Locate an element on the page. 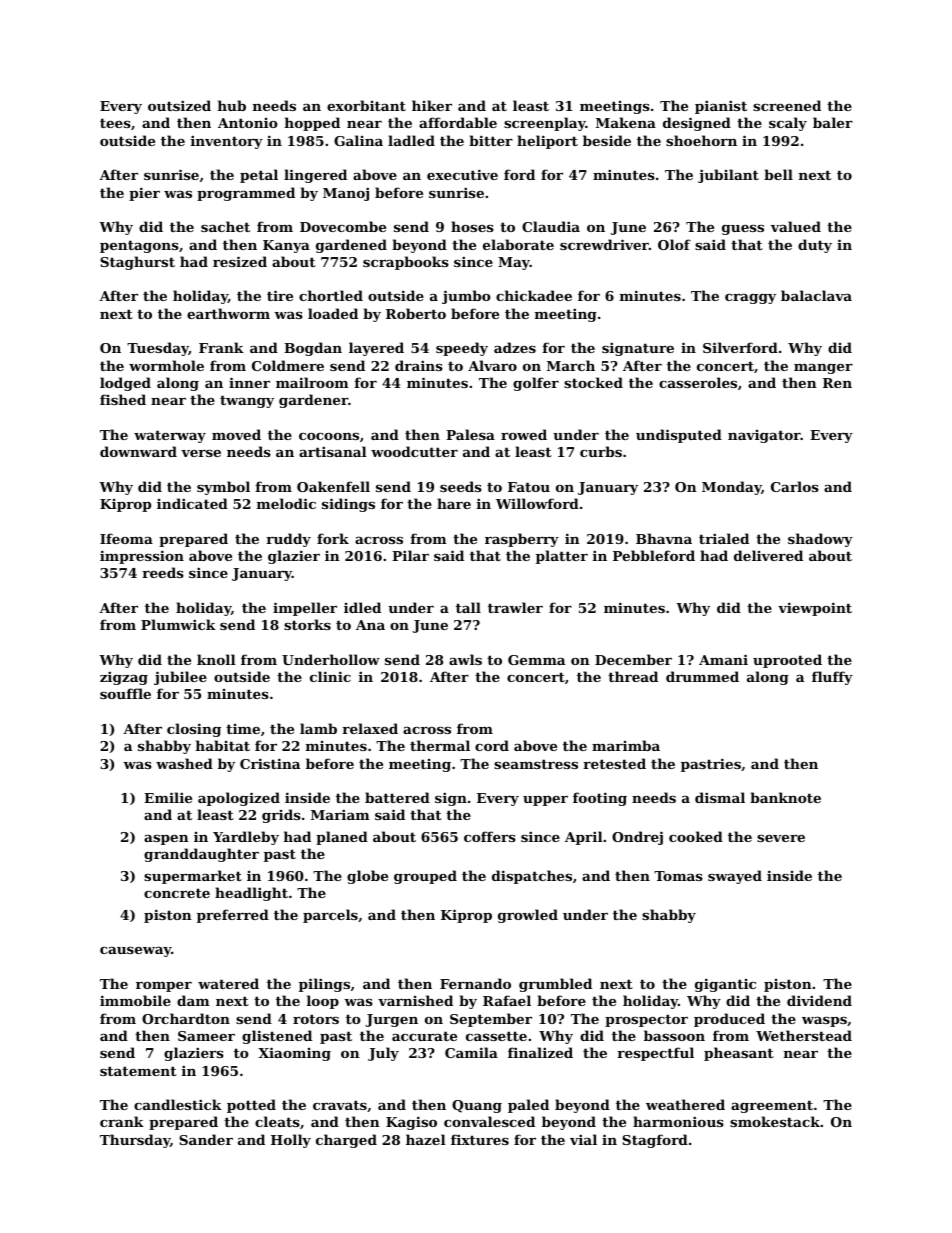  relaxed is located at coordinates (370, 728).
